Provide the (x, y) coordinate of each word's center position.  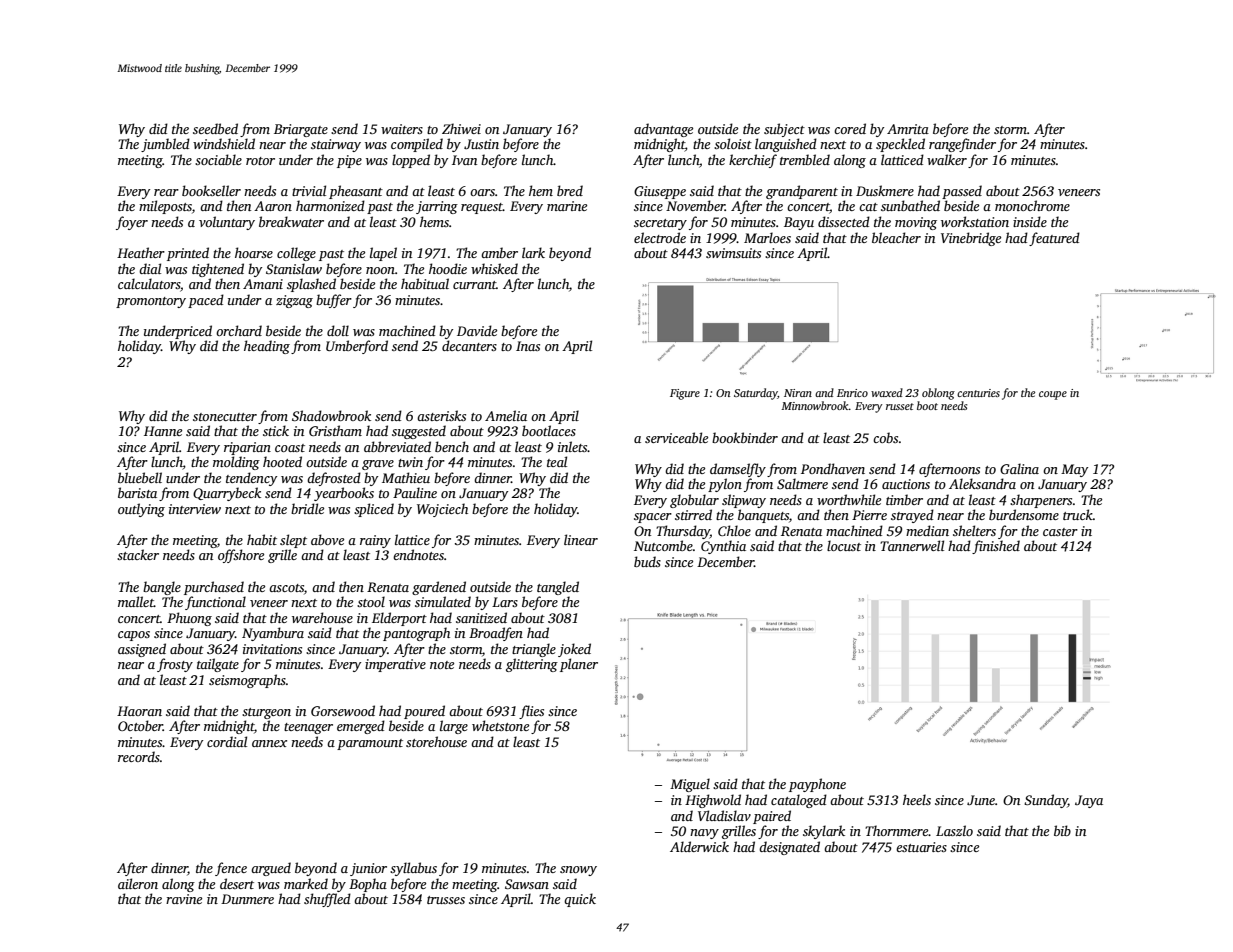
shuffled (327, 900)
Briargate (301, 130)
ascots (286, 588)
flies (531, 712)
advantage (663, 130)
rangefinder (962, 145)
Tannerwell (912, 545)
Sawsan (527, 884)
